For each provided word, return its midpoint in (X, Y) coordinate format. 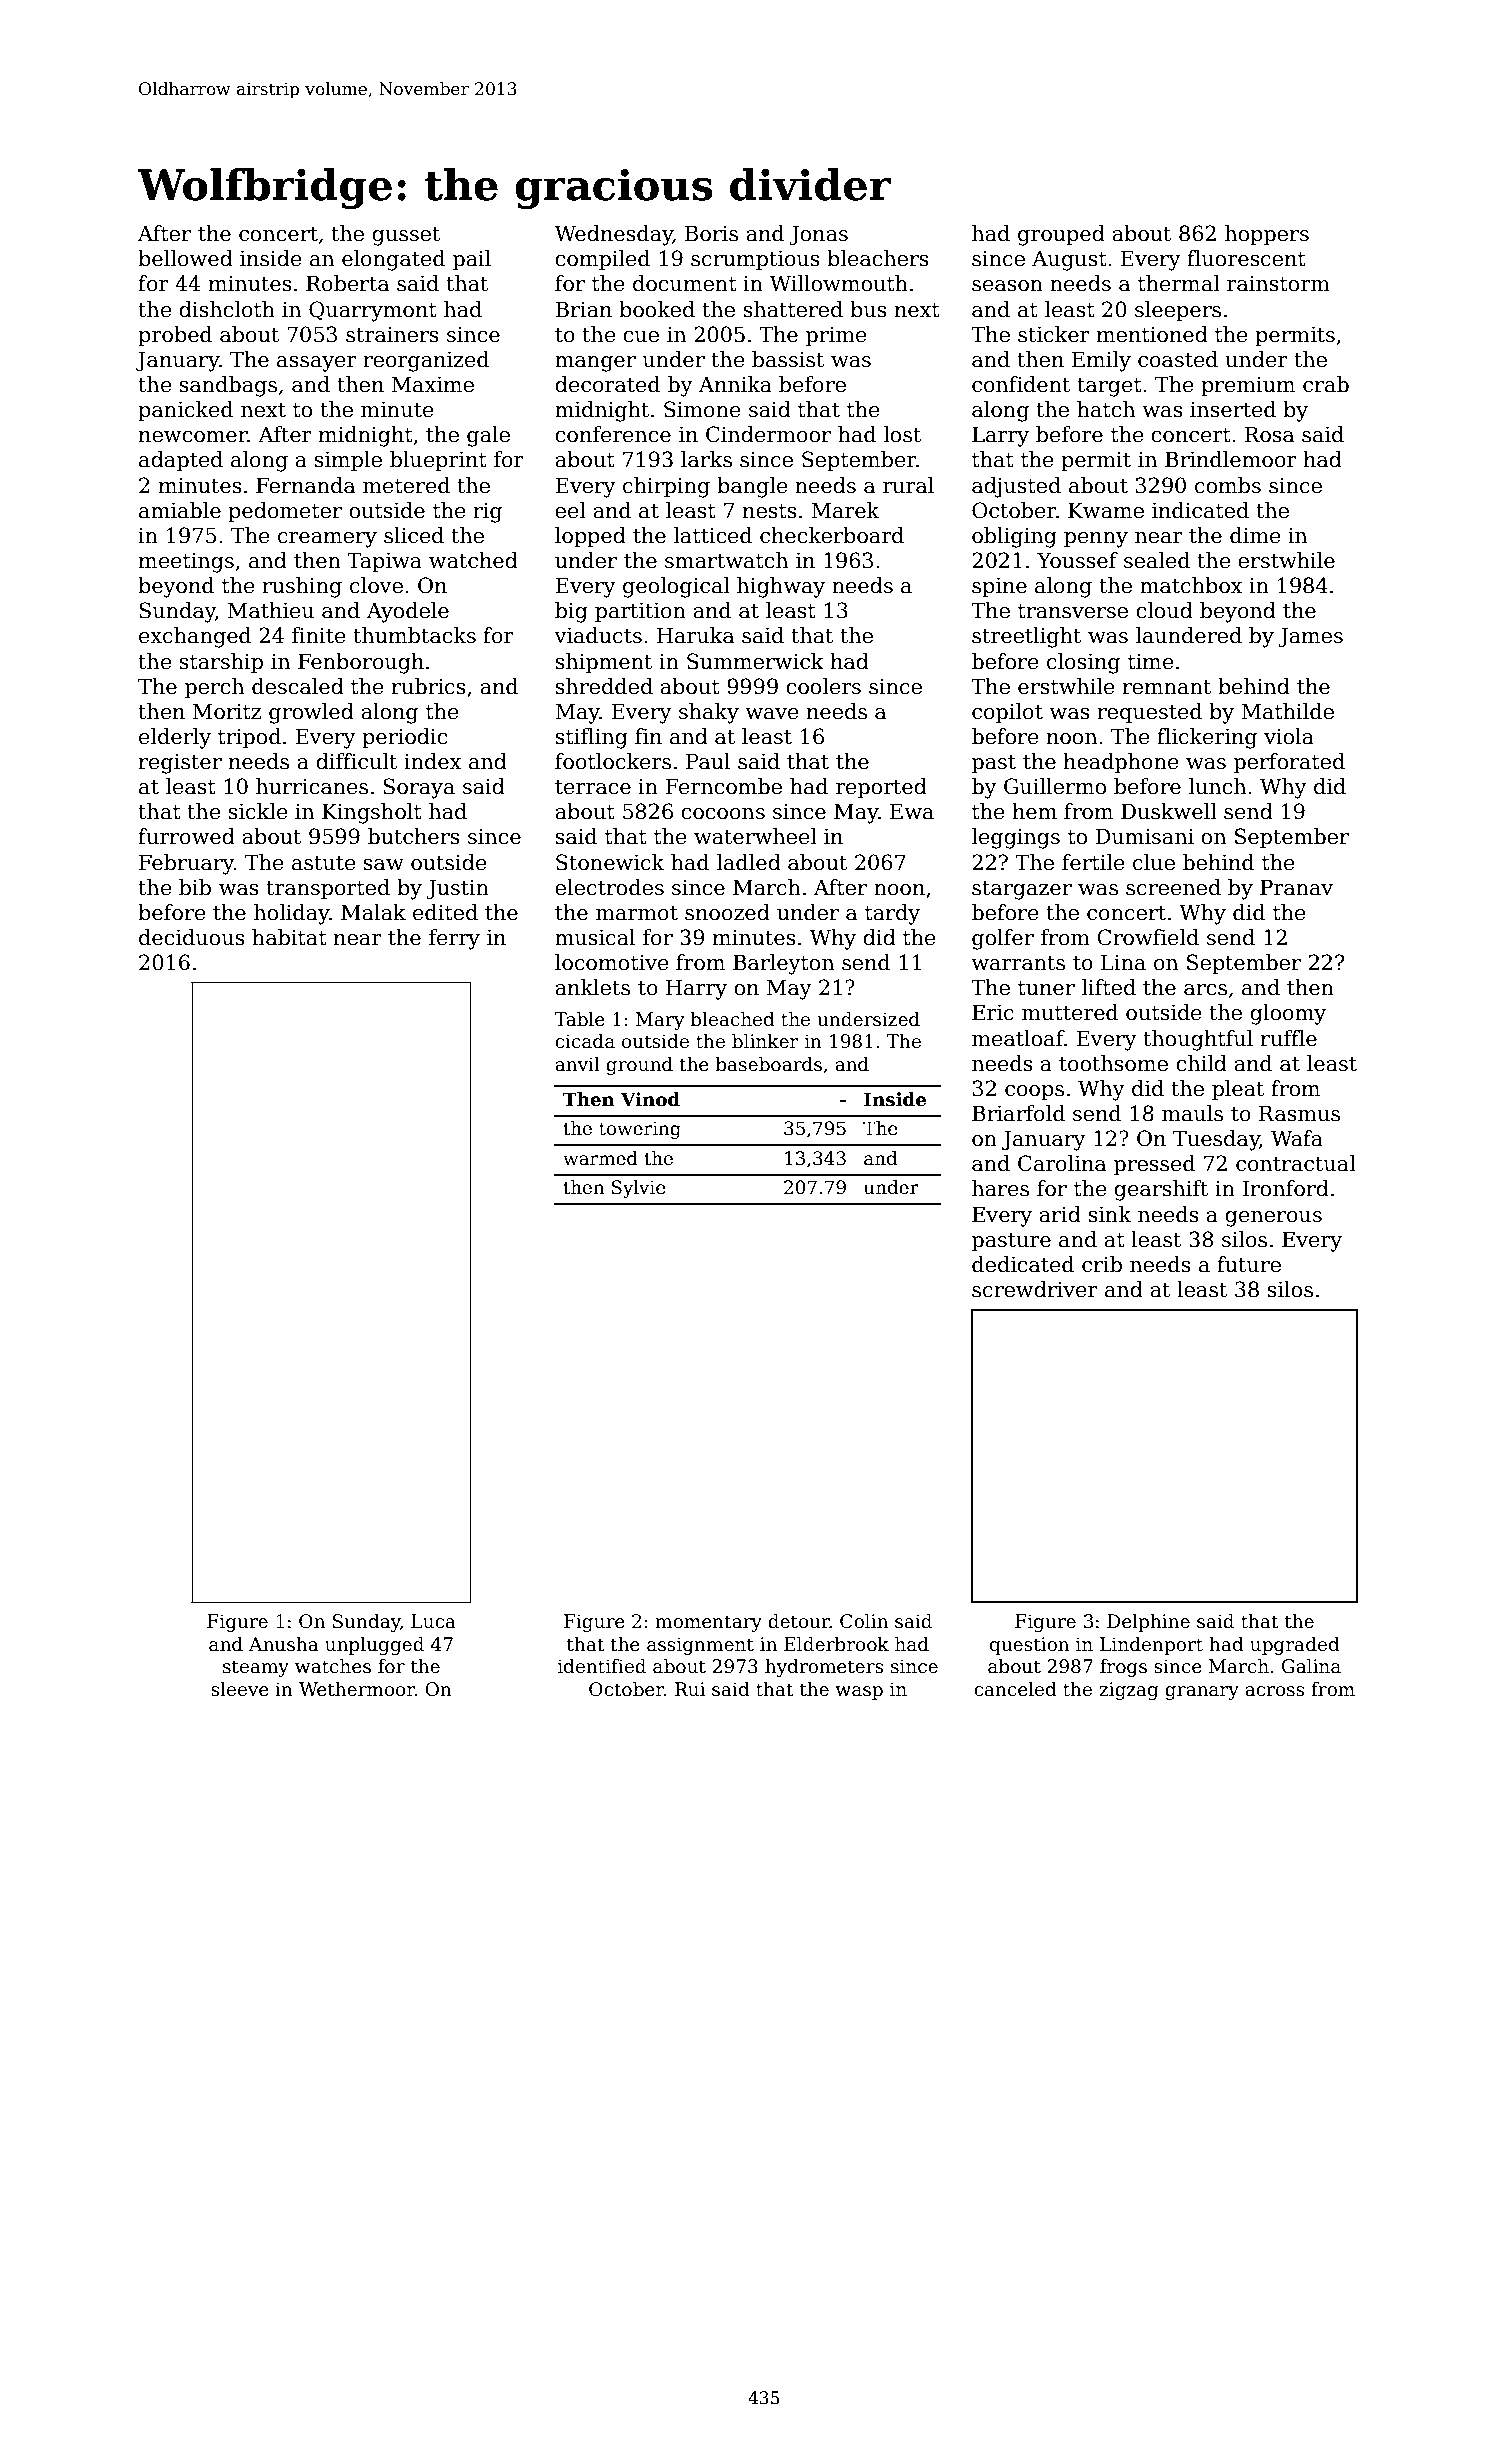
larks (706, 459)
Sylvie (639, 1189)
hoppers (1267, 235)
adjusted (1016, 487)
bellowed (185, 258)
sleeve (240, 1689)
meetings (186, 563)
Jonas (818, 235)
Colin (864, 1621)
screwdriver (1035, 1289)
